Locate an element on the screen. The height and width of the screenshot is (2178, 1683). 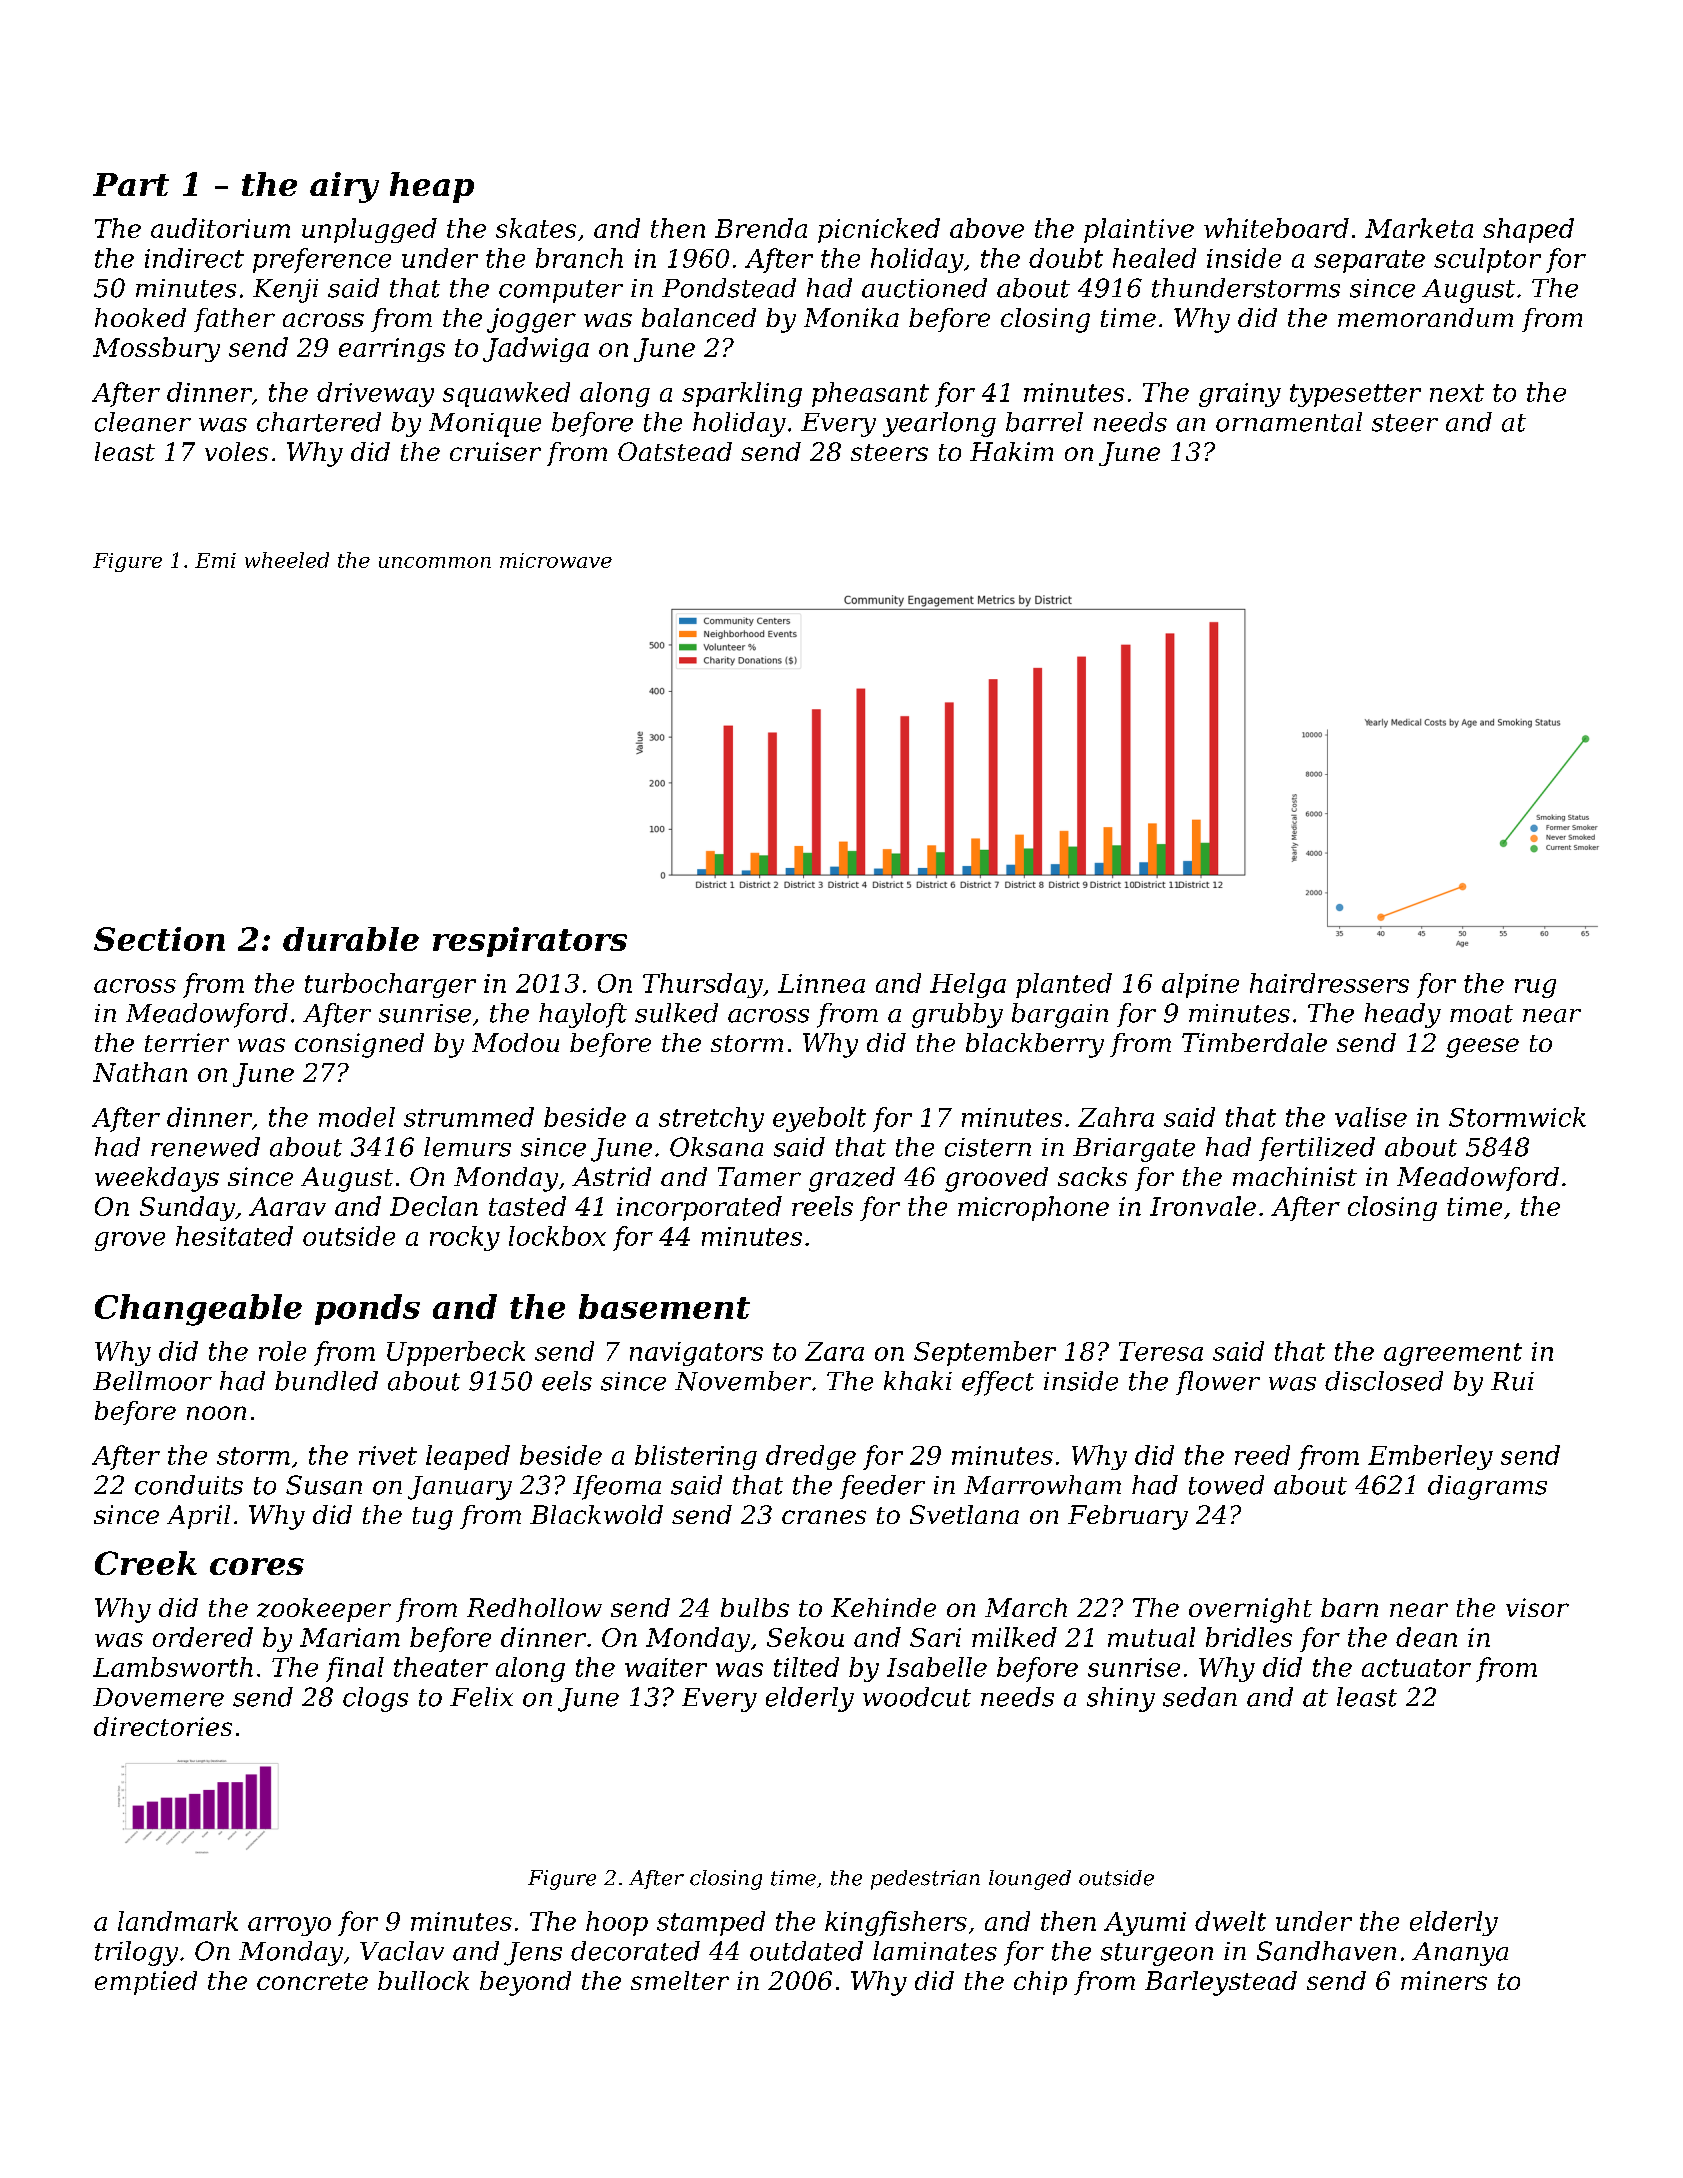
navigators is located at coordinates (696, 1354).
